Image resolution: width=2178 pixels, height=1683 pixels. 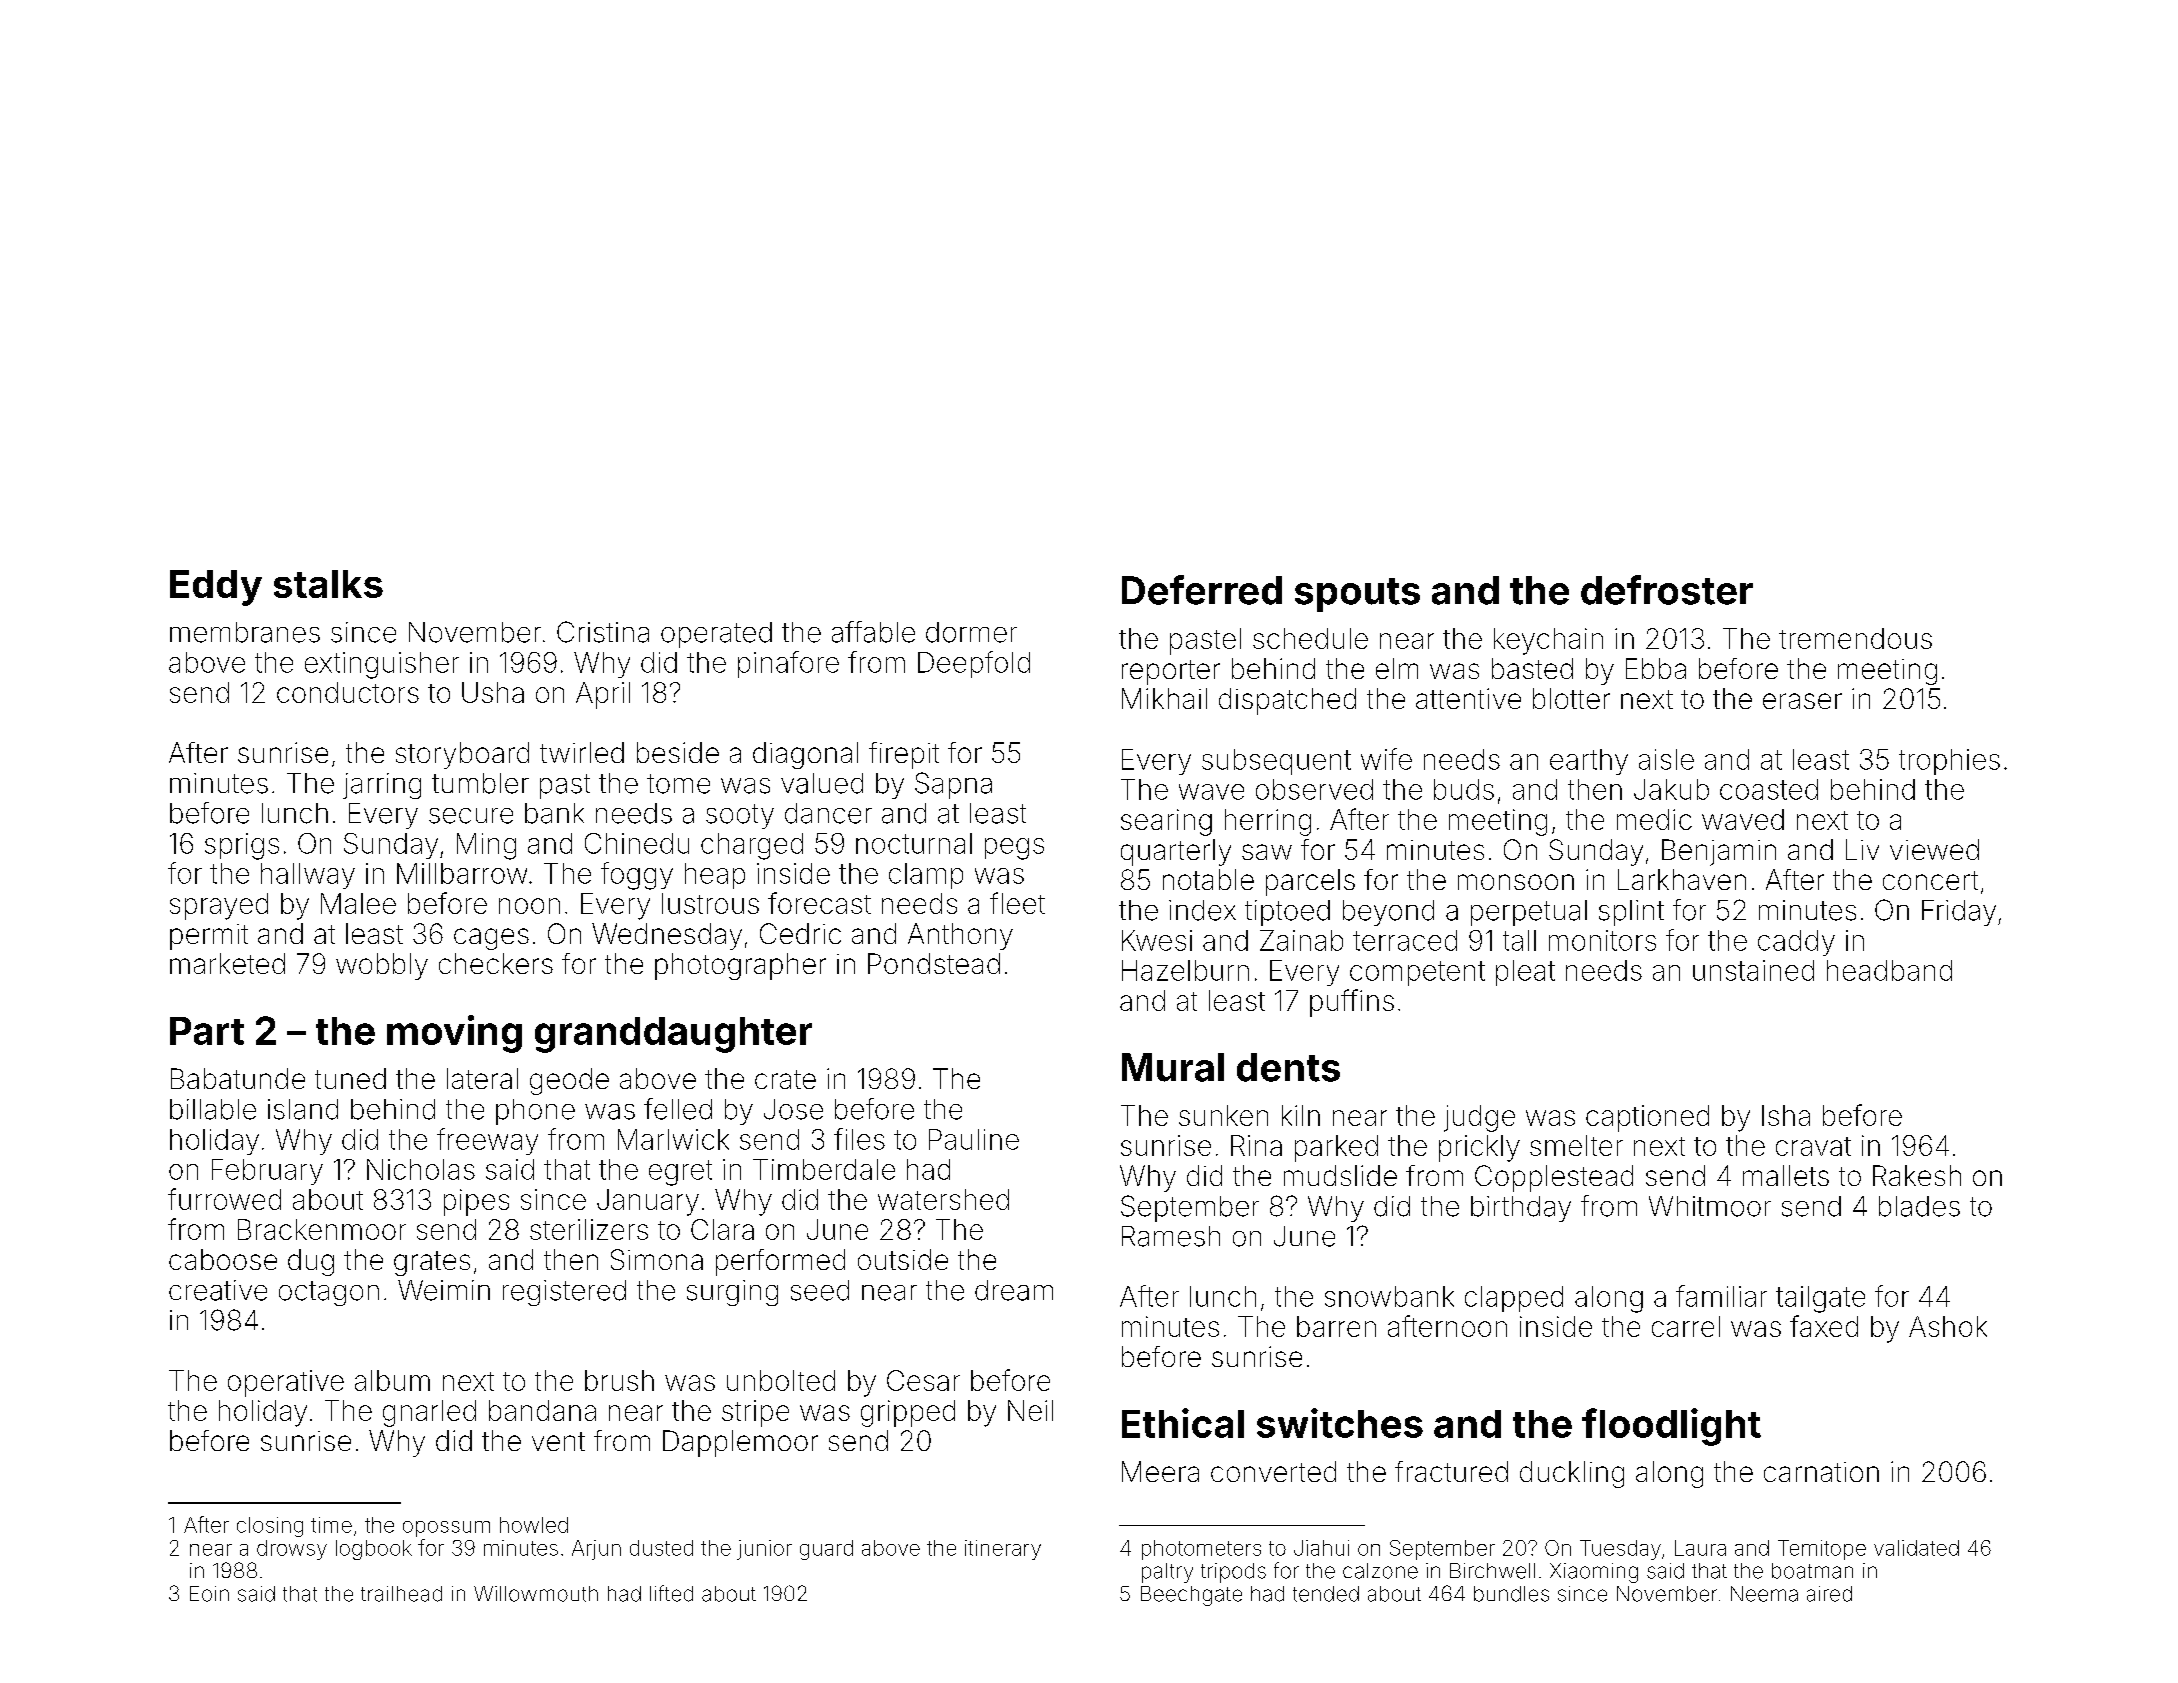 I want to click on dug, so click(x=311, y=1262).
